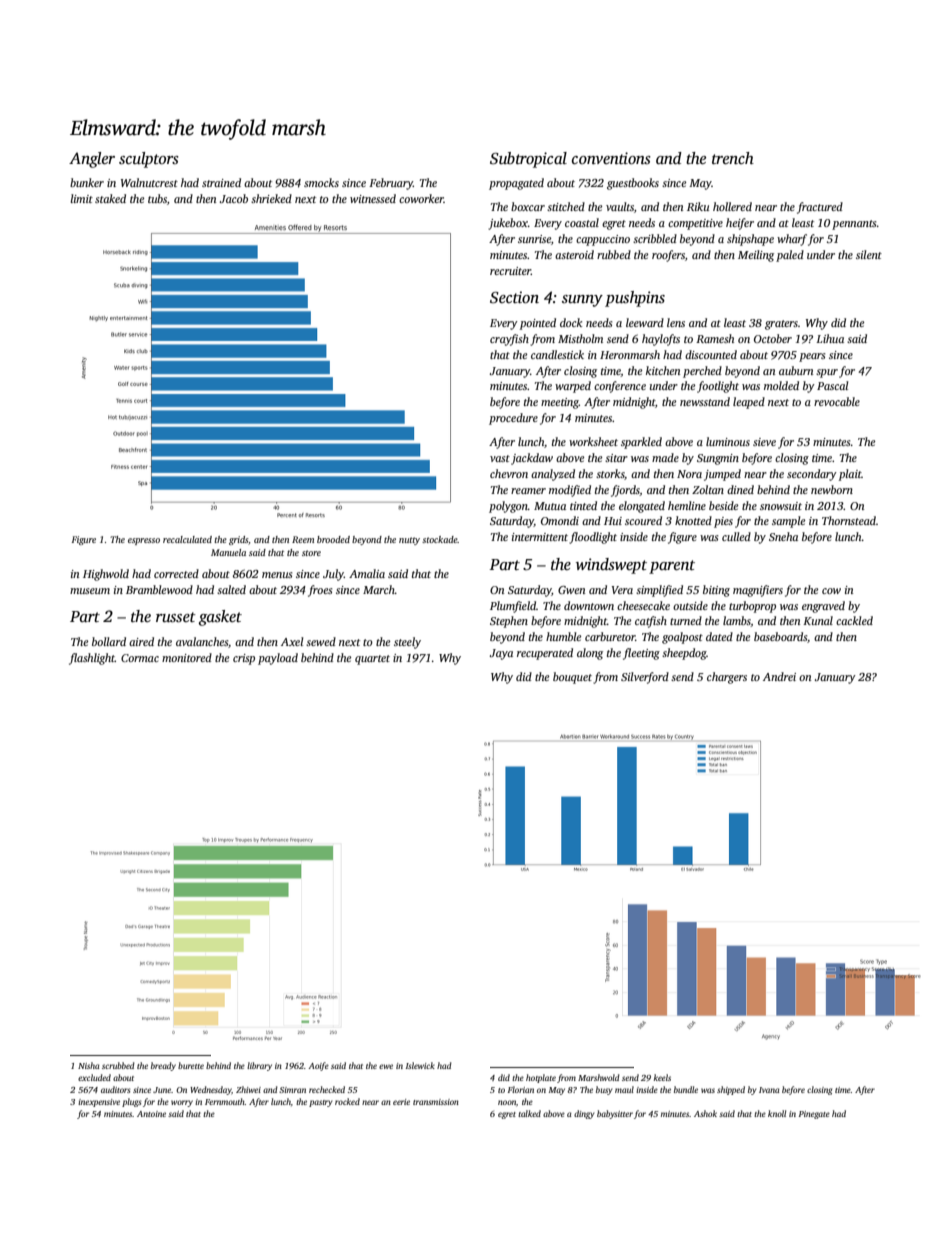 This screenshot has width=952, height=1233. I want to click on Antoine, so click(151, 1114).
